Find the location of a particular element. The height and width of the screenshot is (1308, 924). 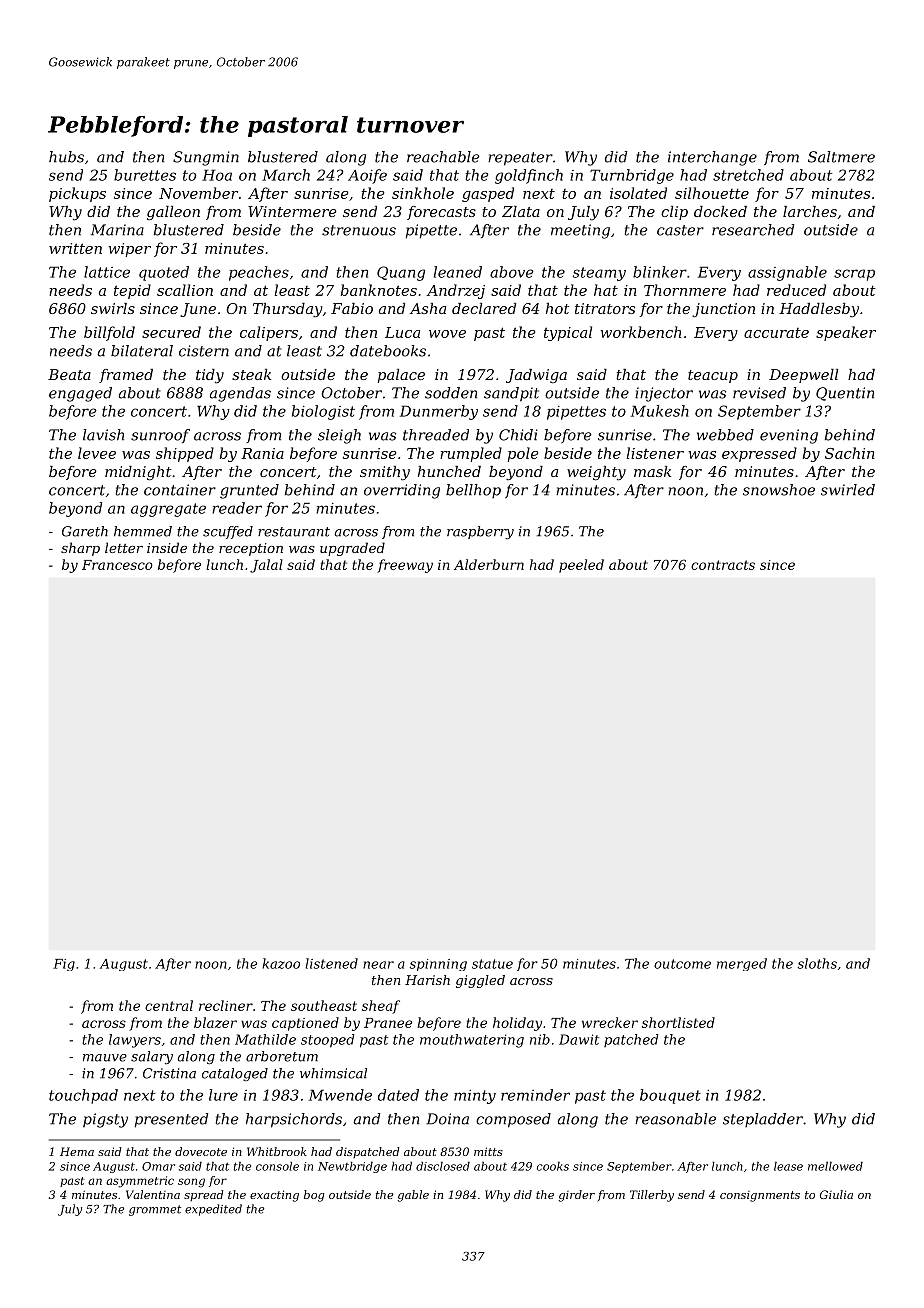

reception is located at coordinates (251, 549).
